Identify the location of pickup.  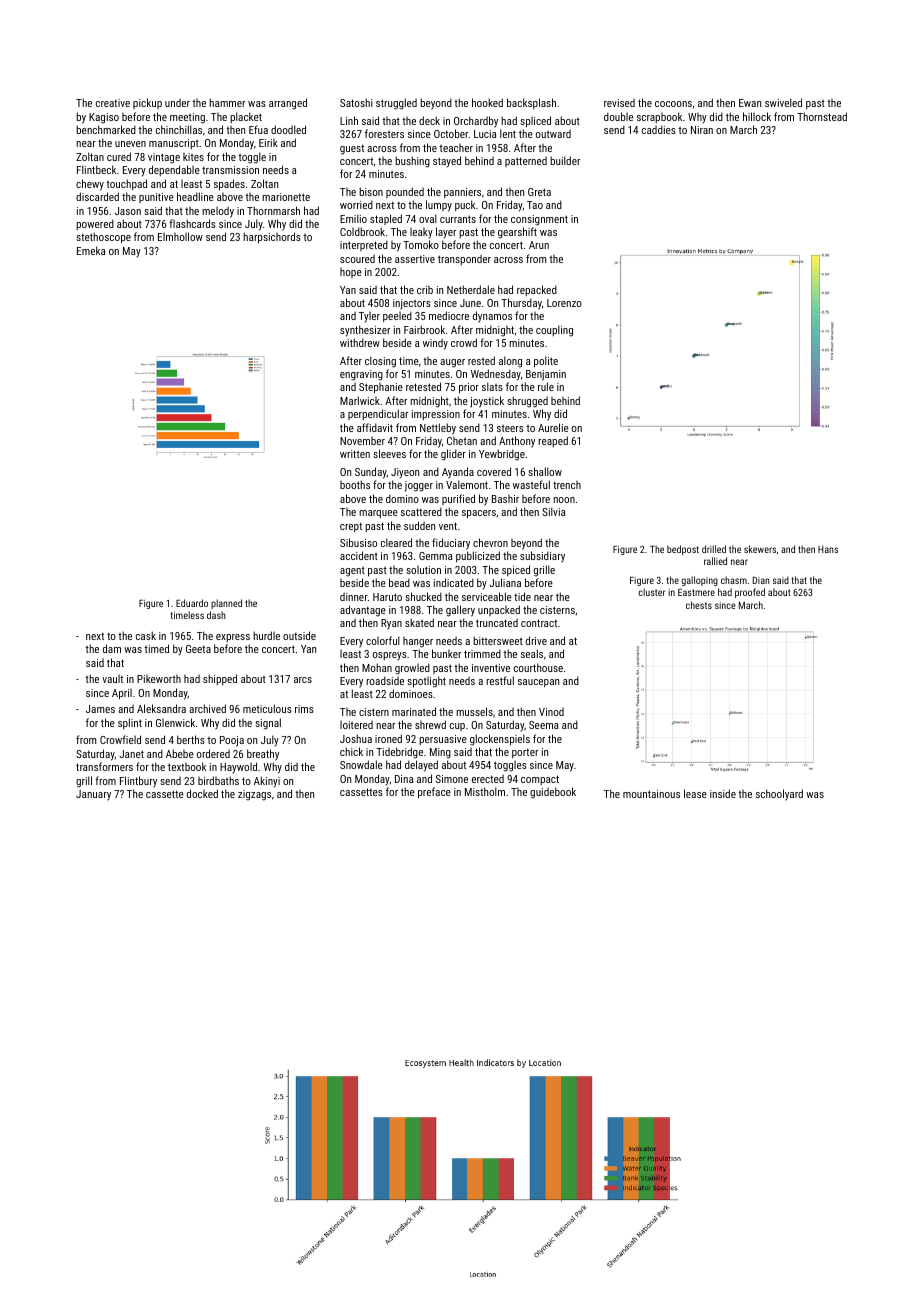
(147, 103).
